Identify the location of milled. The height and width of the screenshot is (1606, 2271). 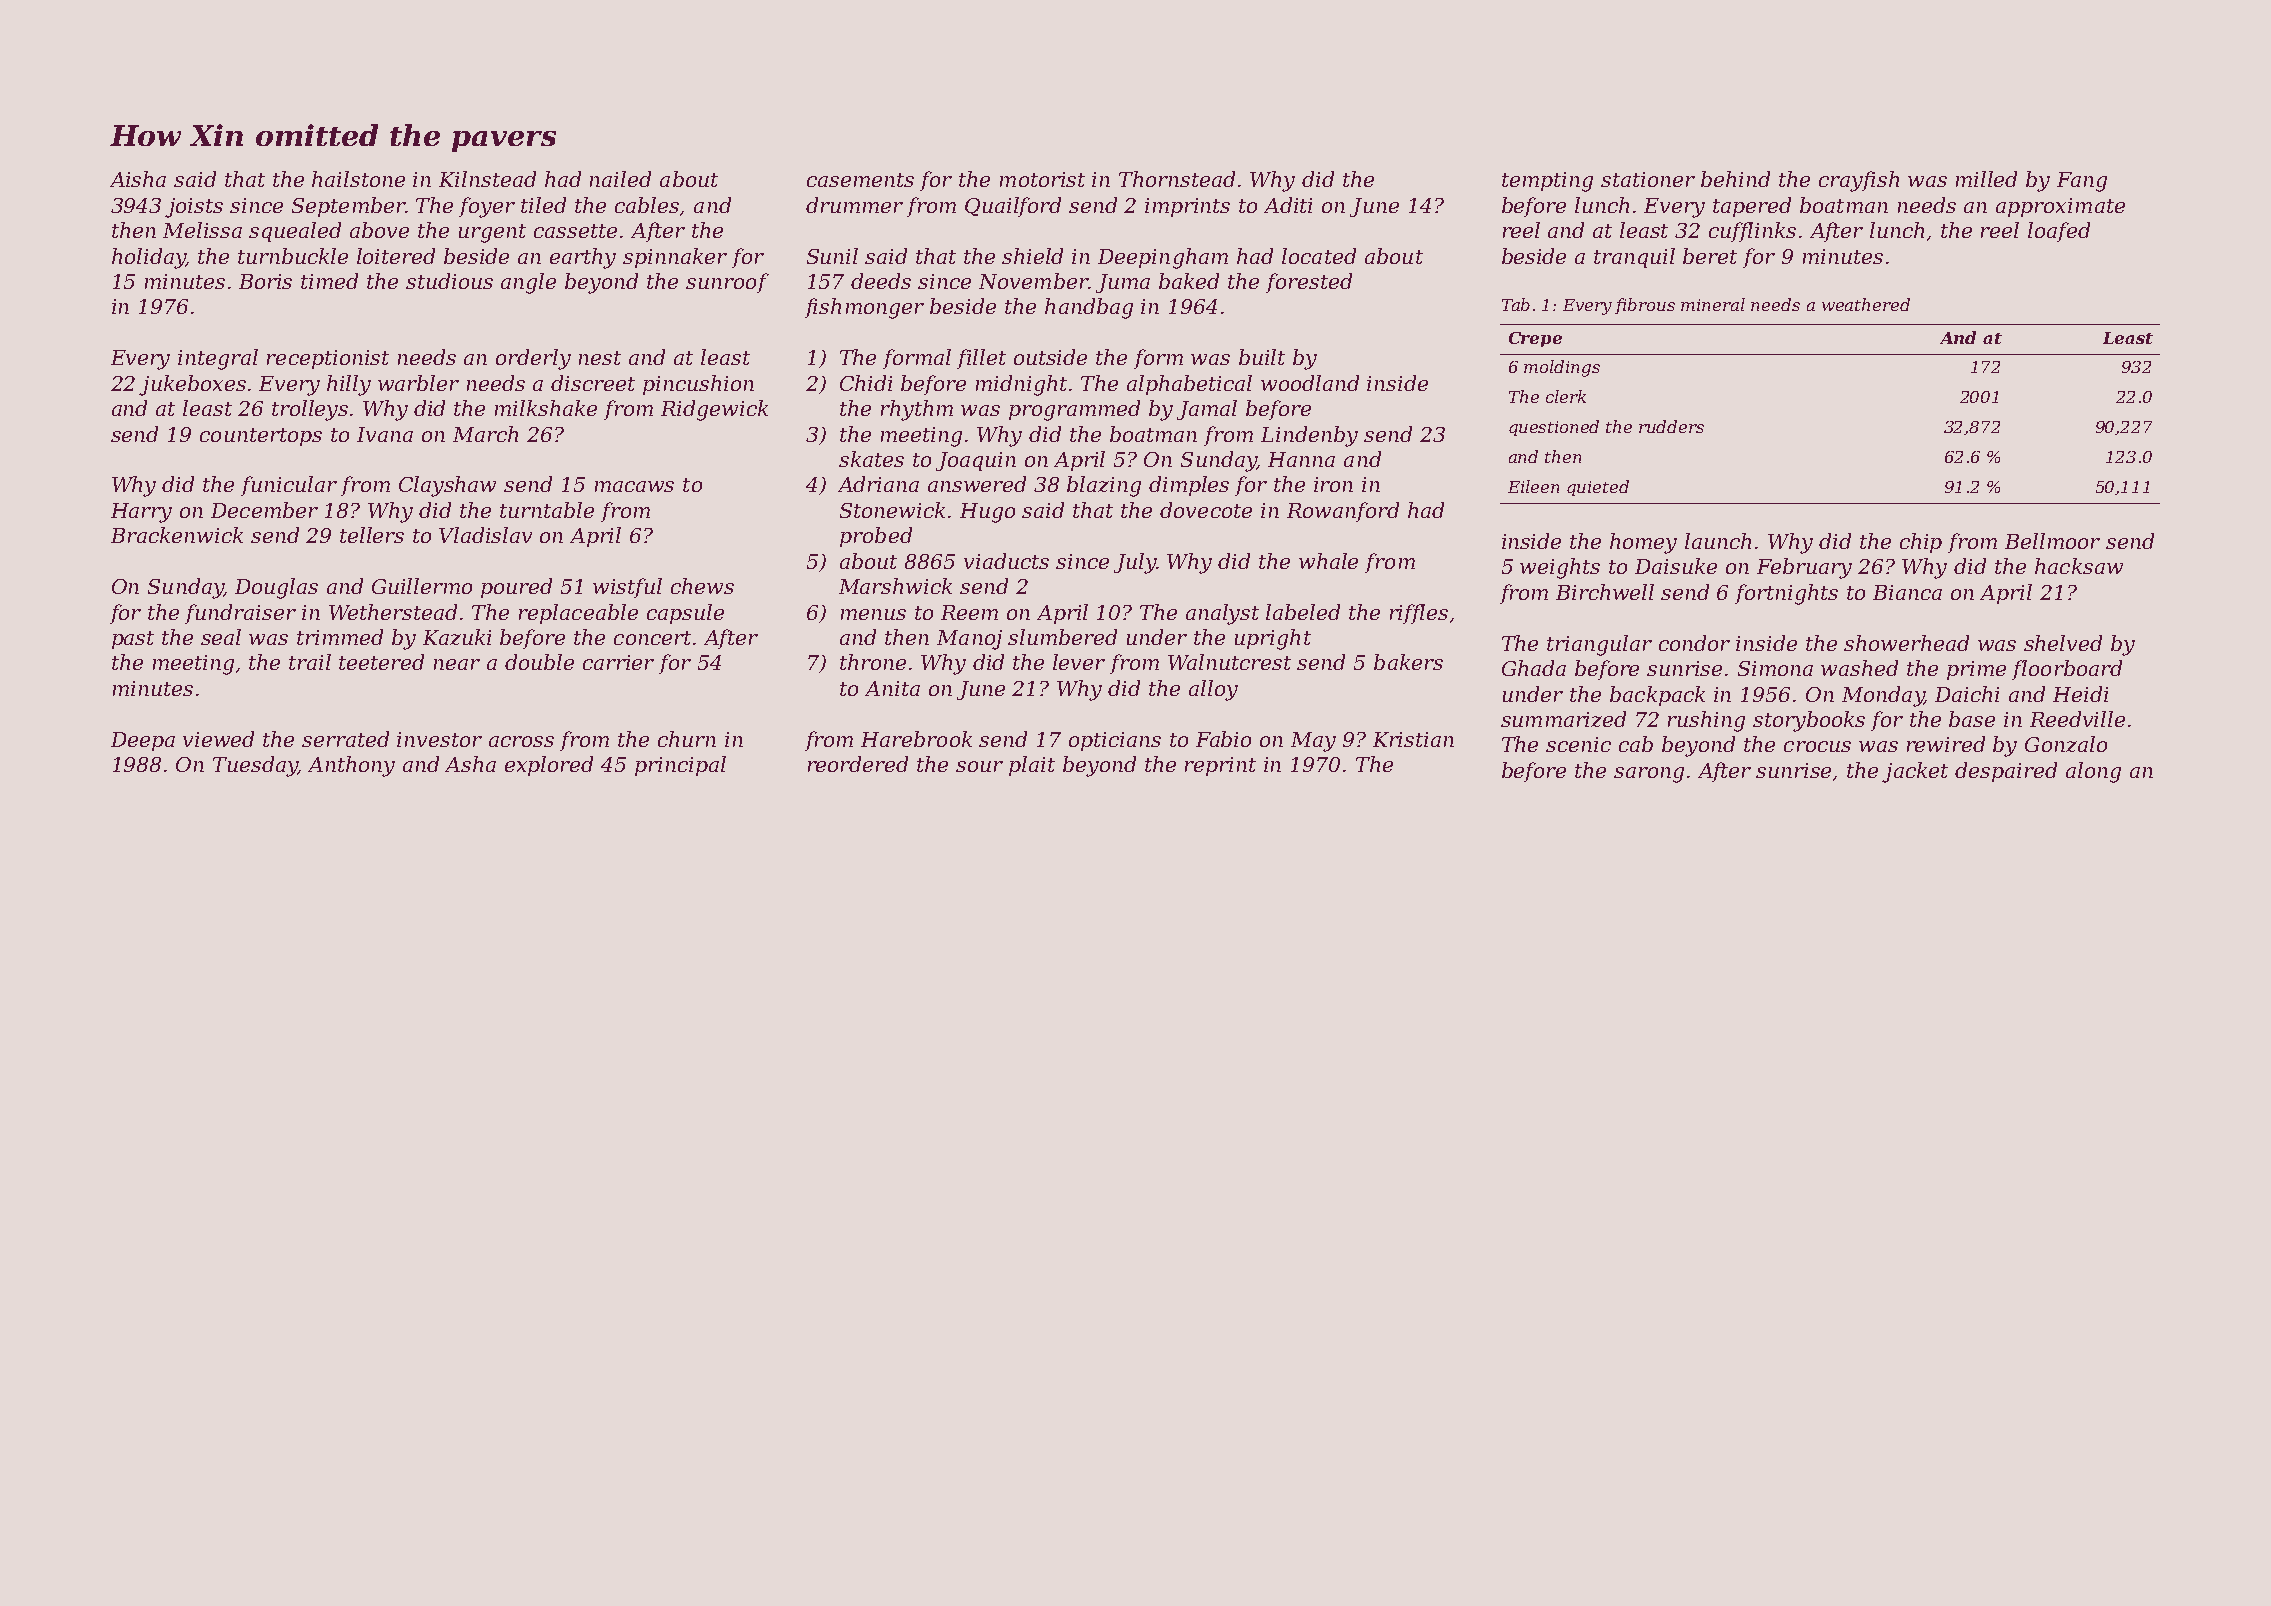
(1986, 179).
